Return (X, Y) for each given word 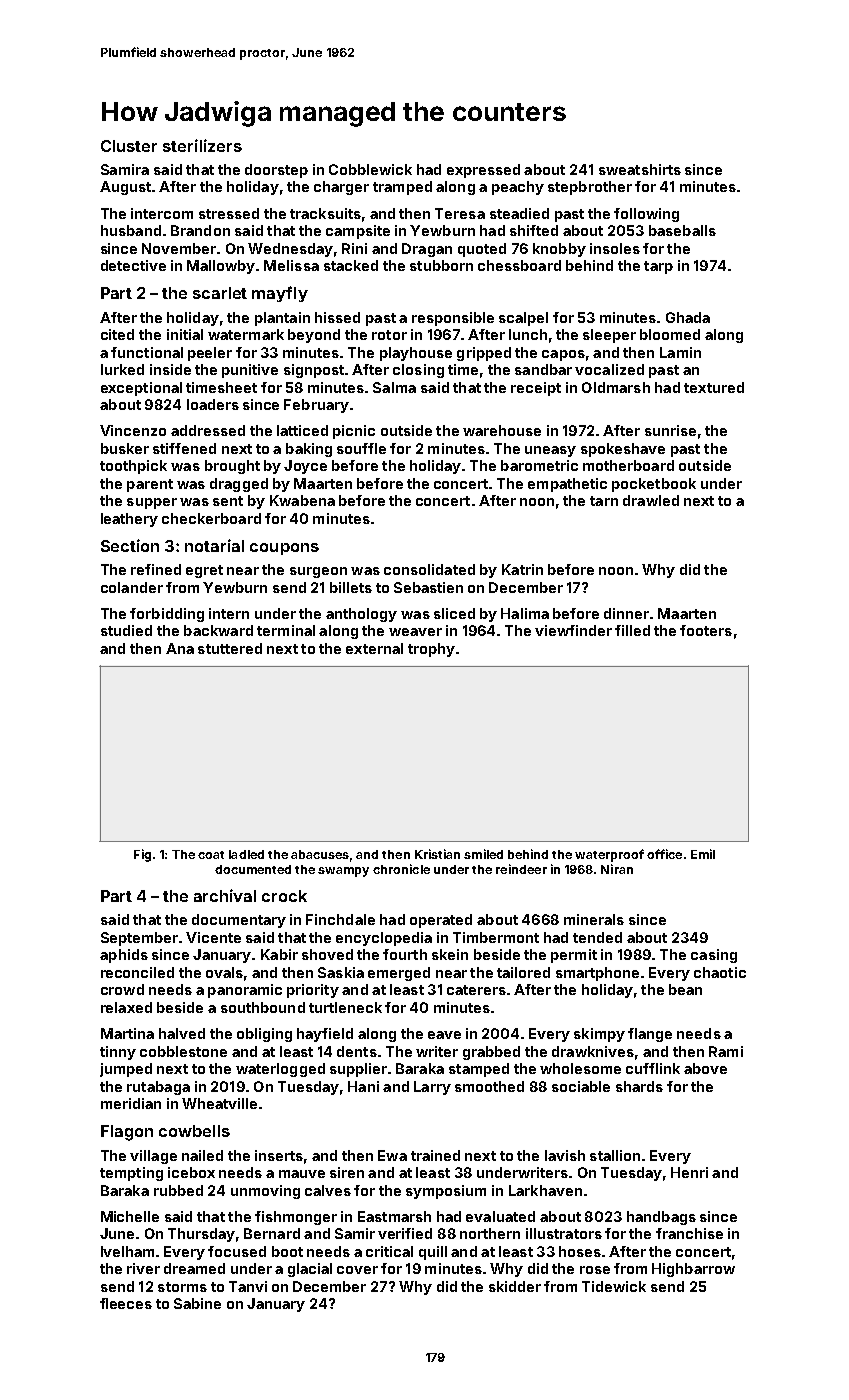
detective (133, 265)
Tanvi (248, 1286)
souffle (361, 448)
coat (211, 855)
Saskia (341, 972)
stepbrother (590, 188)
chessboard (519, 265)
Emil (703, 854)
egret (204, 571)
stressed (229, 213)
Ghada (688, 317)
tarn (604, 501)
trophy (431, 650)
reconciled (137, 972)
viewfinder (573, 630)
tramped (402, 188)
